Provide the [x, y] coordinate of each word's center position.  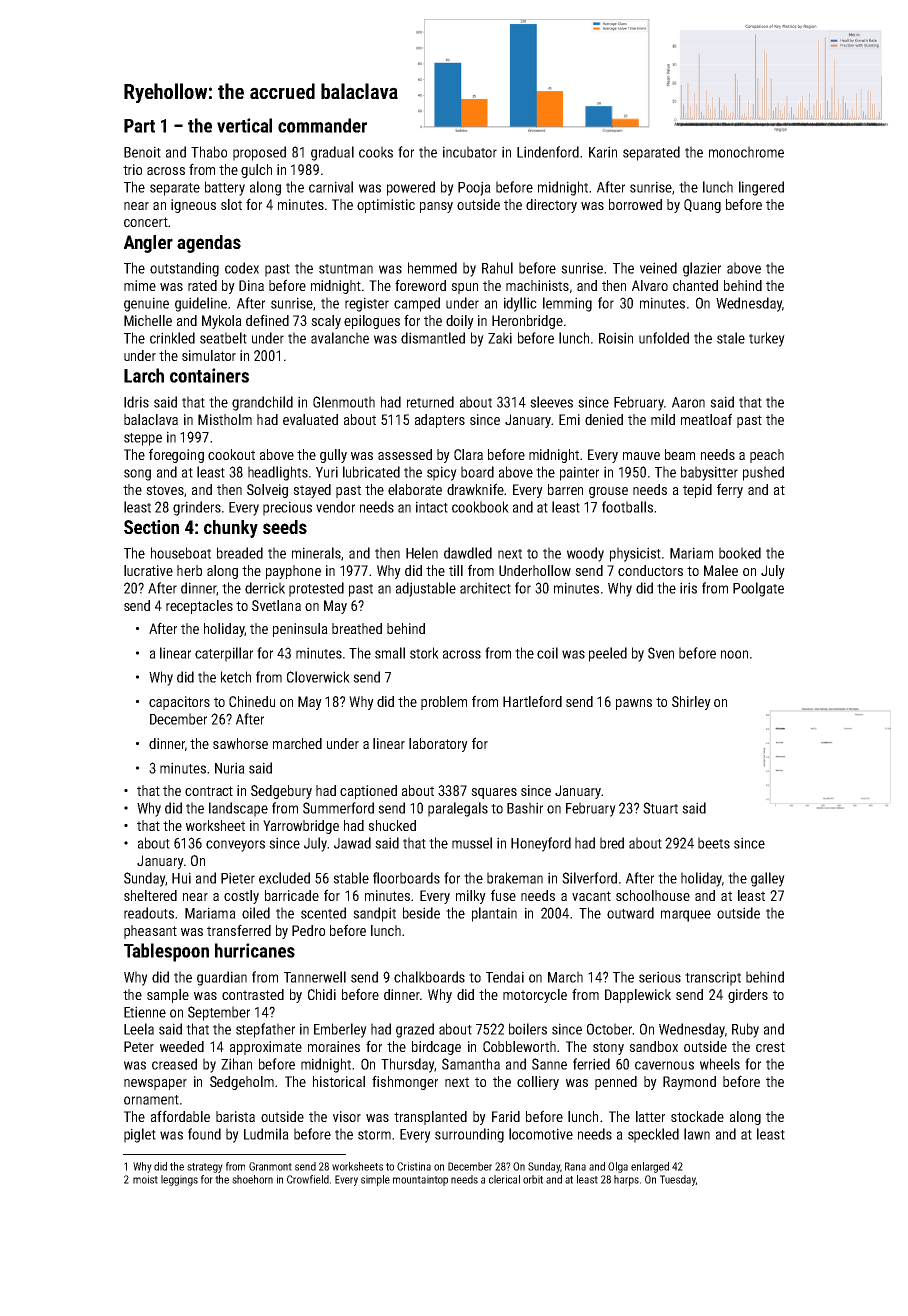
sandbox [653, 1046]
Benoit [142, 152]
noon [734, 654]
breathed [357, 628]
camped [417, 304]
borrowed [635, 204]
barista [235, 1116]
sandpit [374, 914]
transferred [239, 930]
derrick [265, 588]
